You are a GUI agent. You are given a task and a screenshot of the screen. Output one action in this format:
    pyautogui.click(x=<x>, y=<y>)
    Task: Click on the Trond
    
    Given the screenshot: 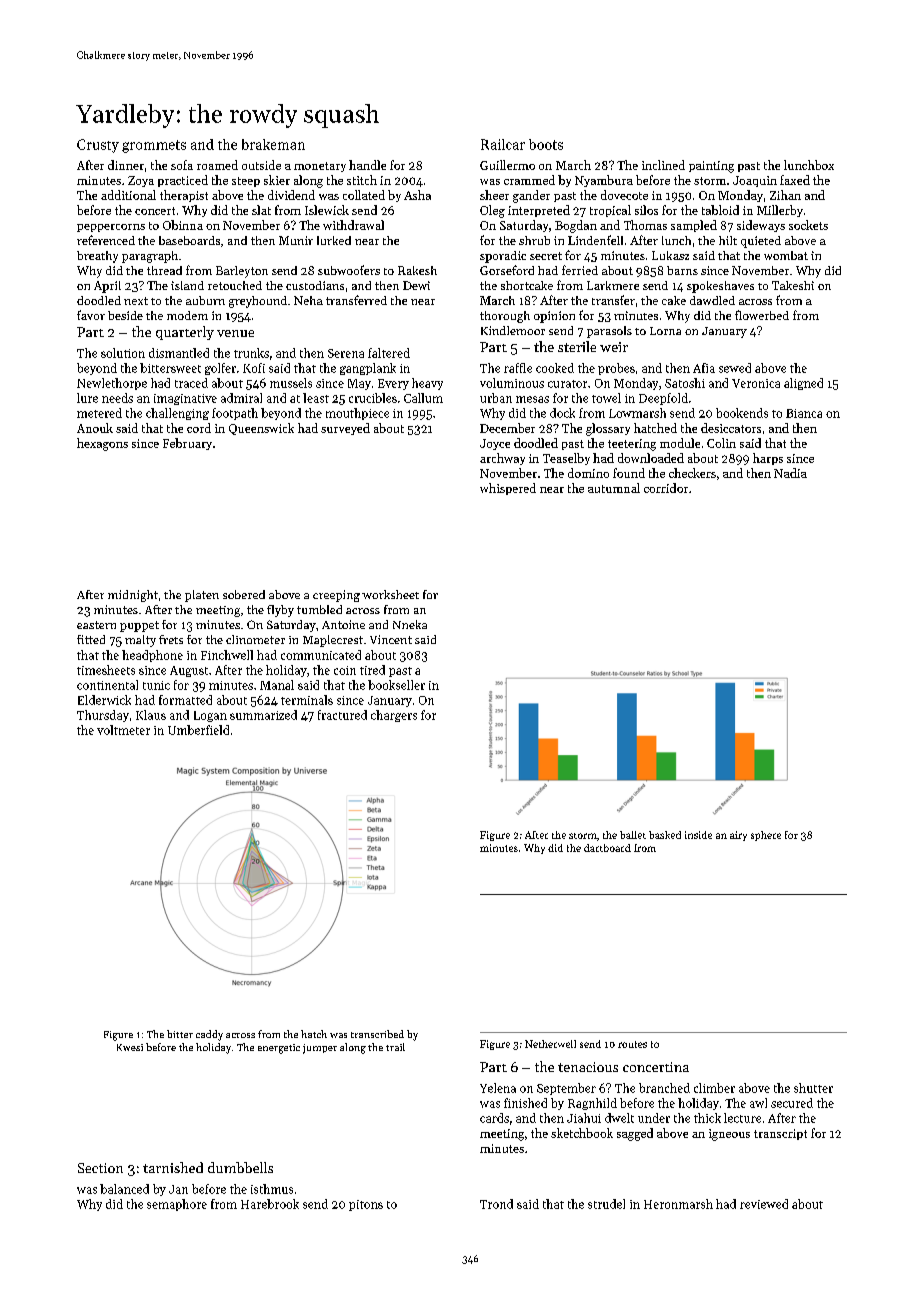 What is the action you would take?
    pyautogui.click(x=496, y=1204)
